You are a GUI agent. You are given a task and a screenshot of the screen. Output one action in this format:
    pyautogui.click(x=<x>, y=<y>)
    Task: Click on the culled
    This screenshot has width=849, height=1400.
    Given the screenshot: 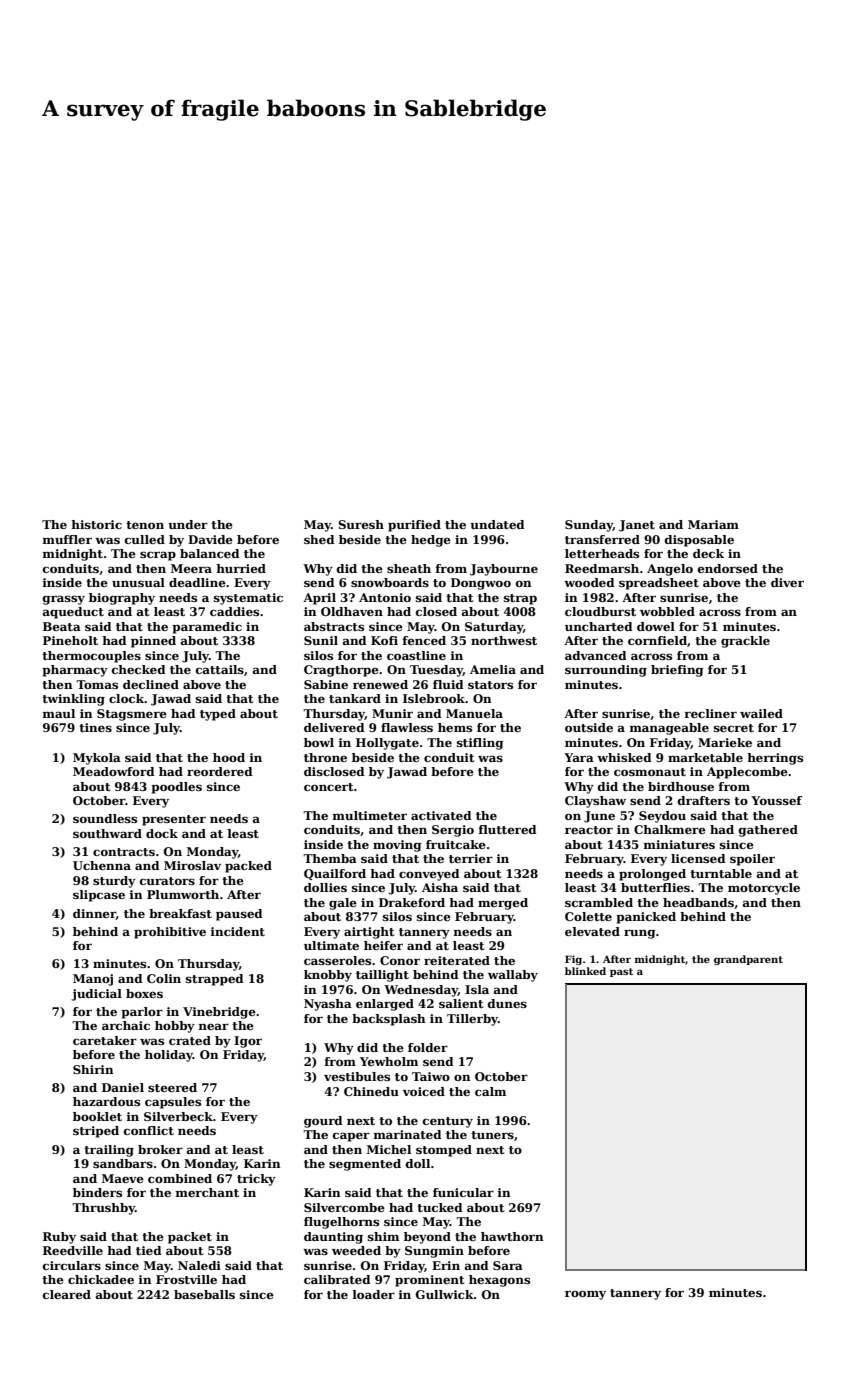 What is the action you would take?
    pyautogui.click(x=145, y=539)
